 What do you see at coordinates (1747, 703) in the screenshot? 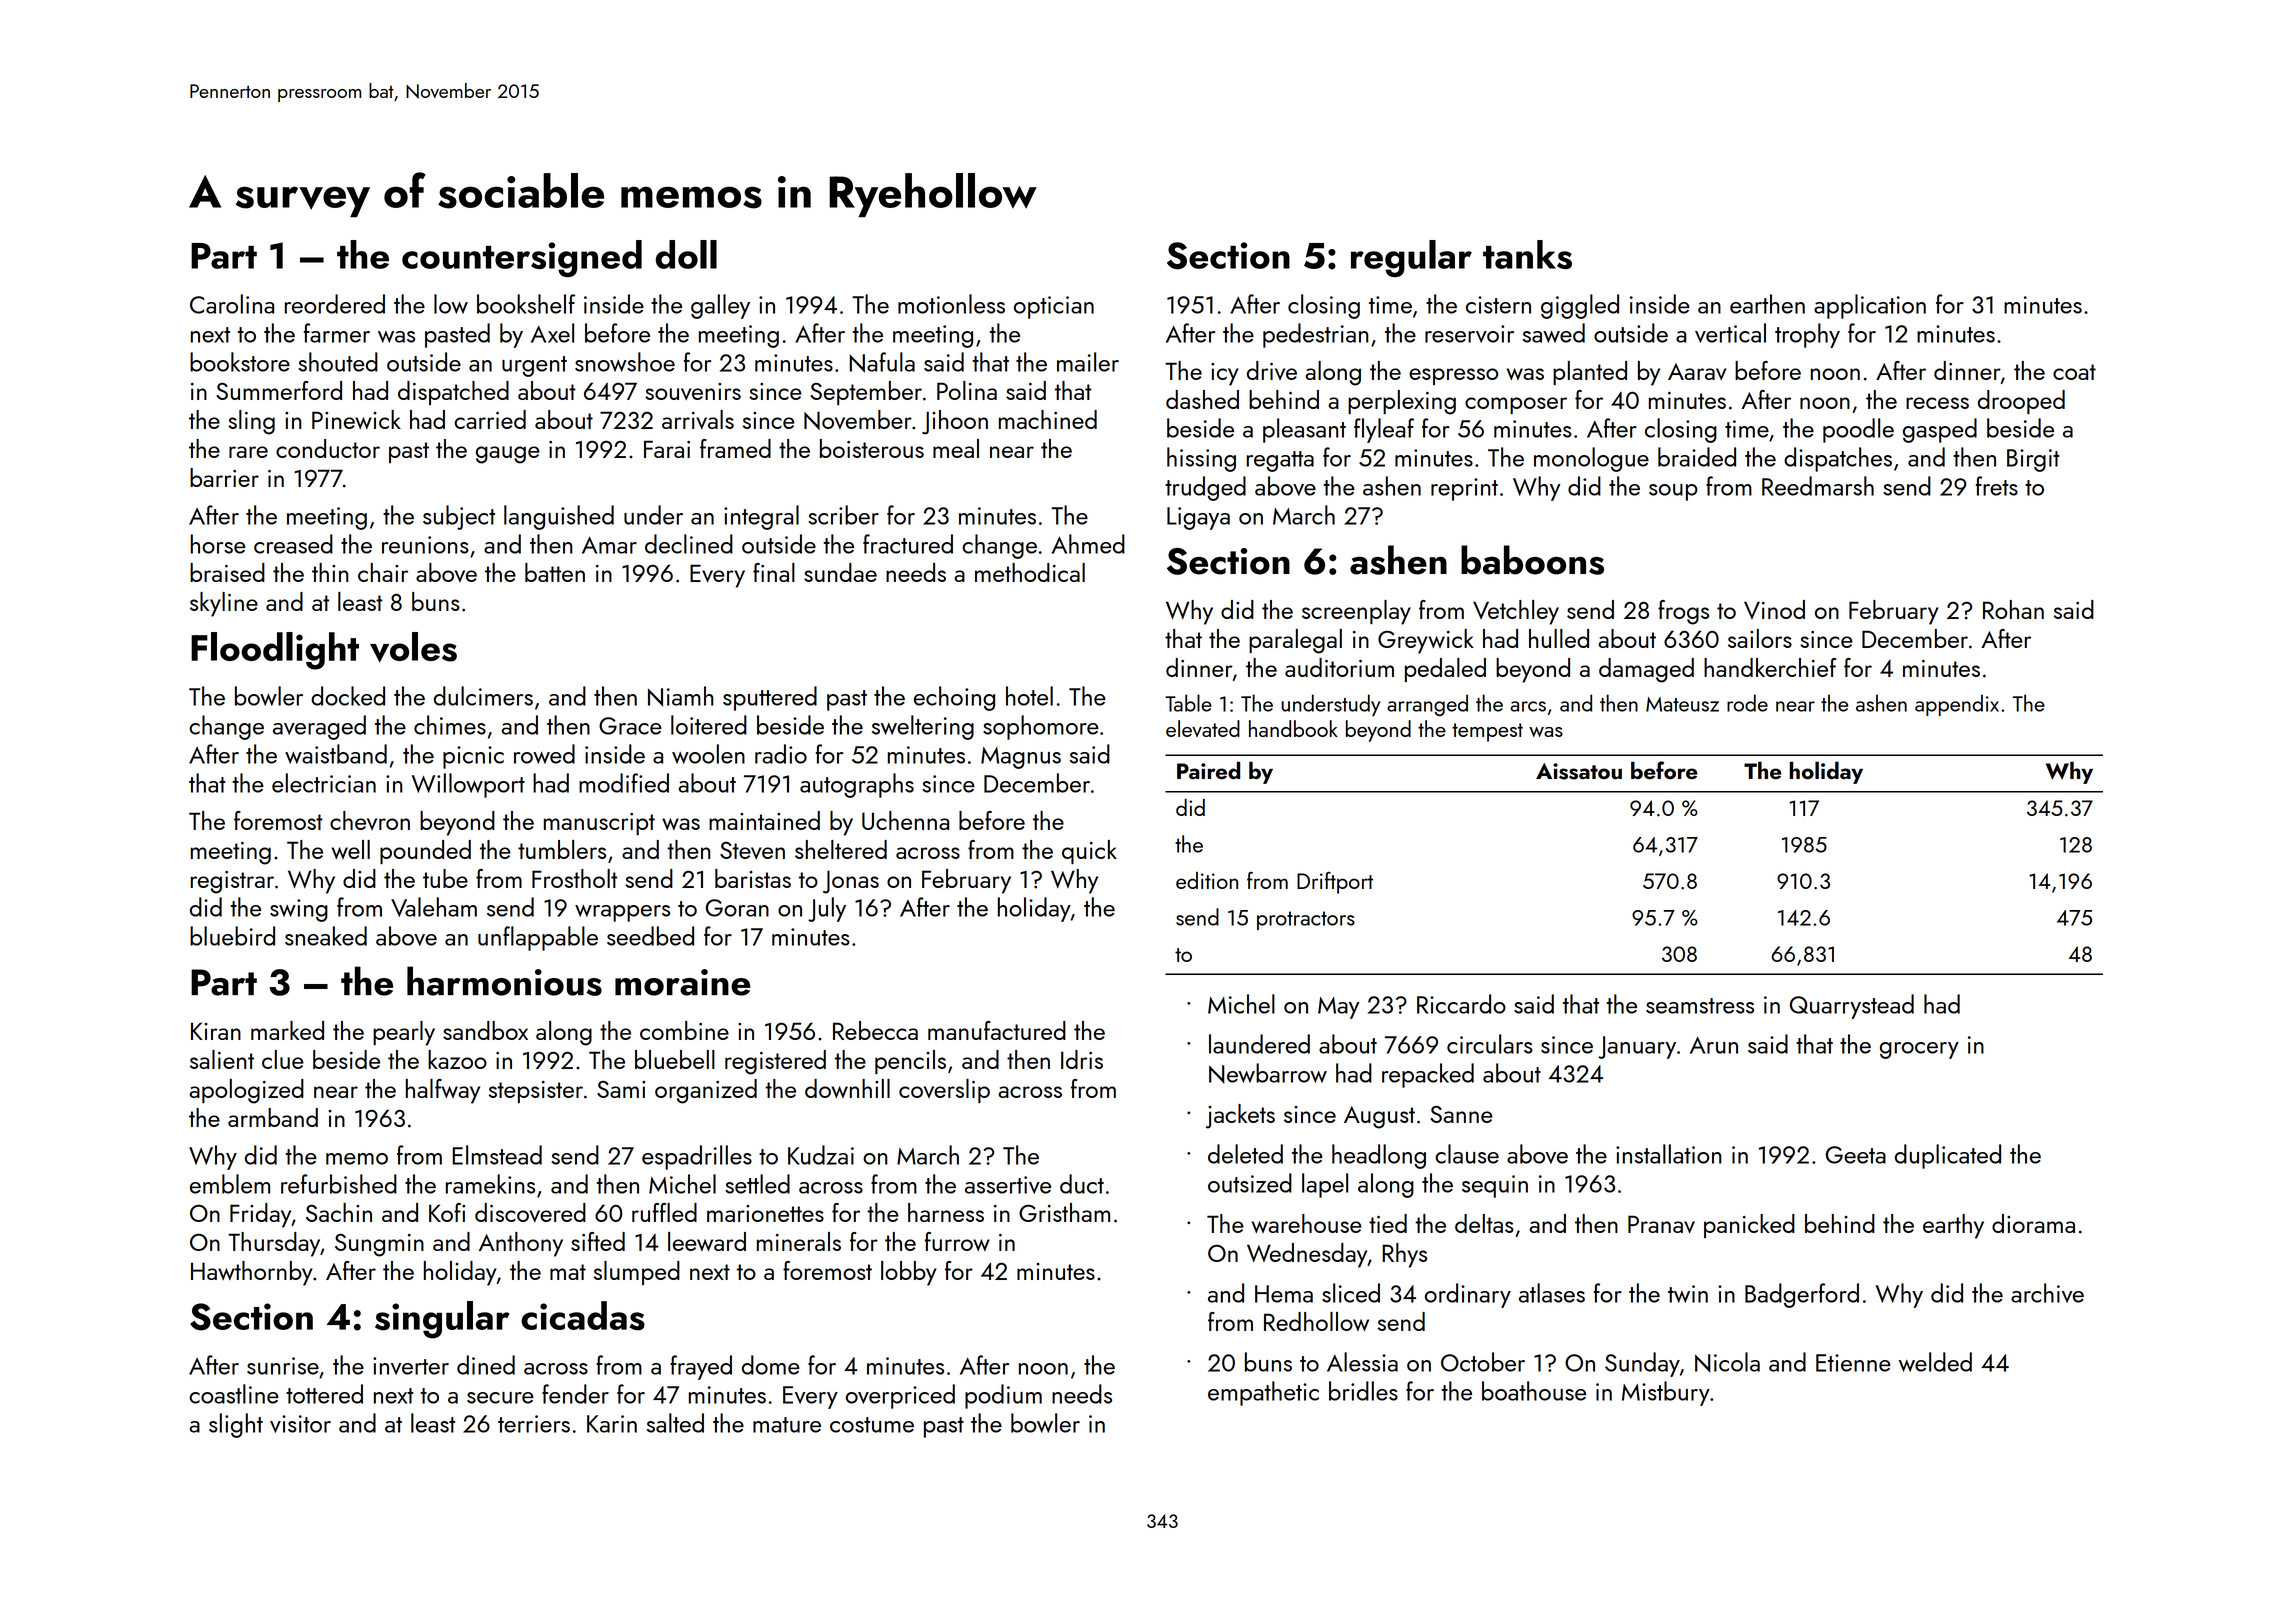
I see `rode` at bounding box center [1747, 703].
